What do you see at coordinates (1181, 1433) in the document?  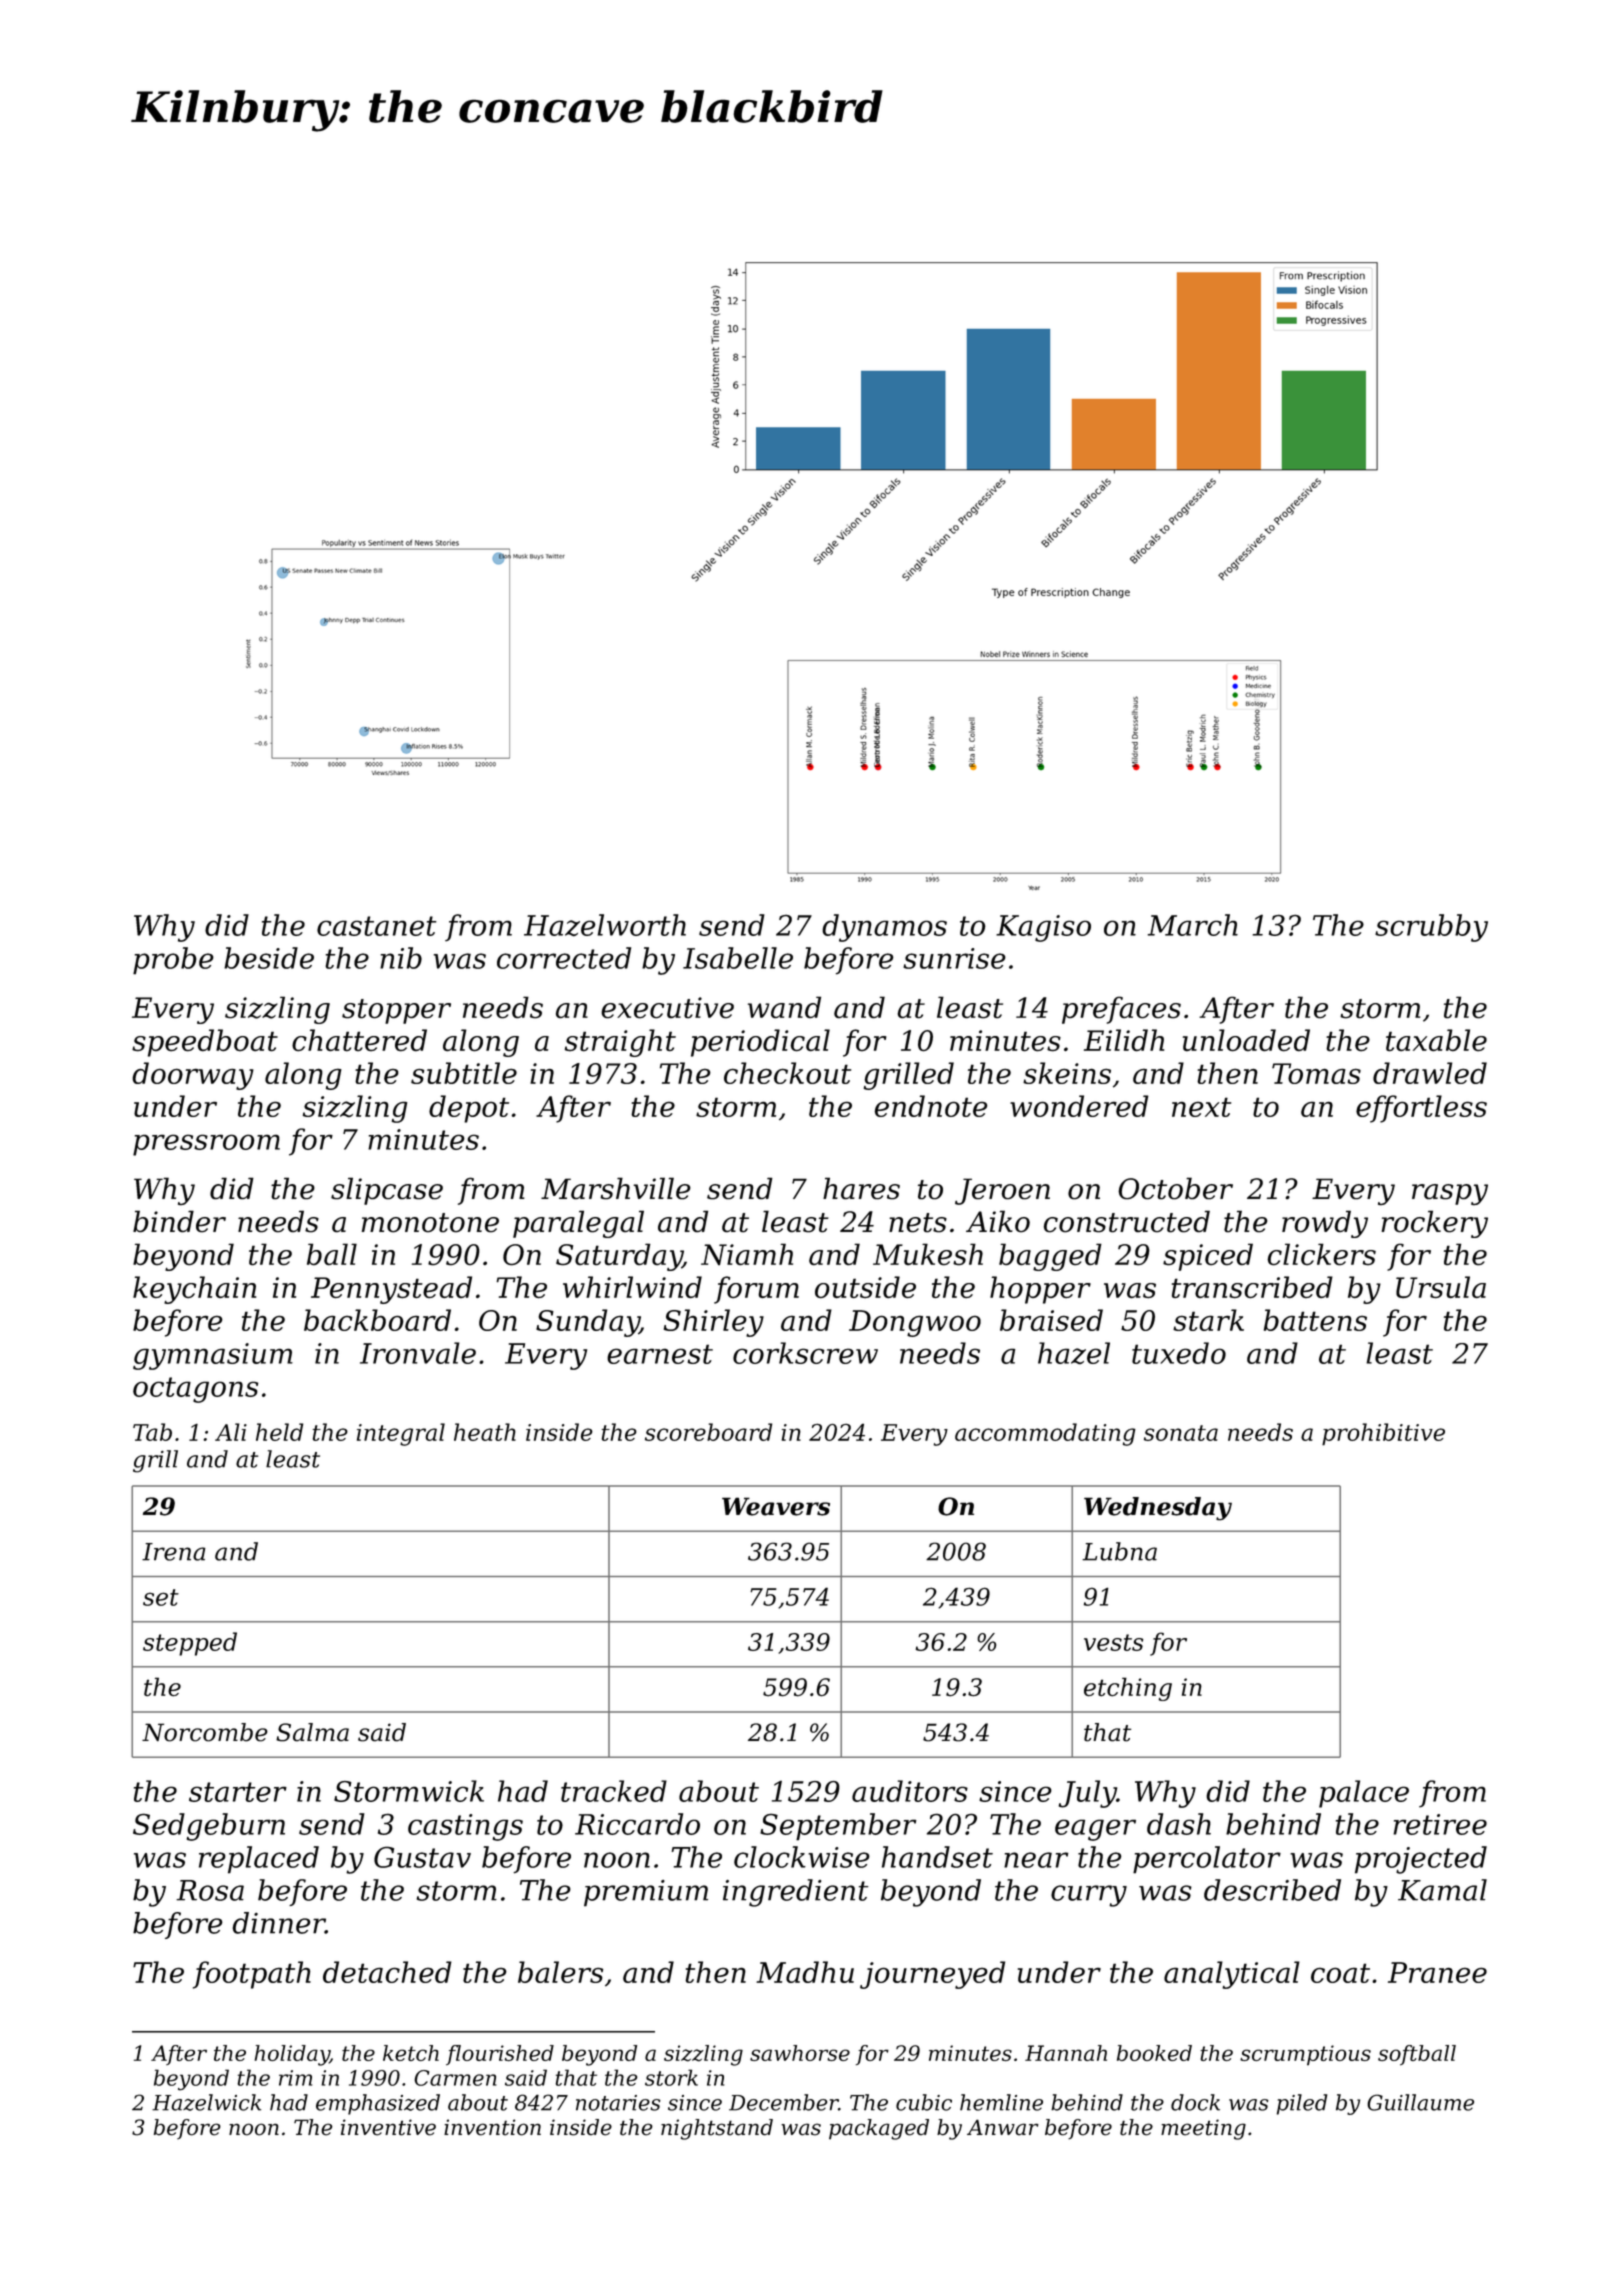 I see `sonata` at bounding box center [1181, 1433].
